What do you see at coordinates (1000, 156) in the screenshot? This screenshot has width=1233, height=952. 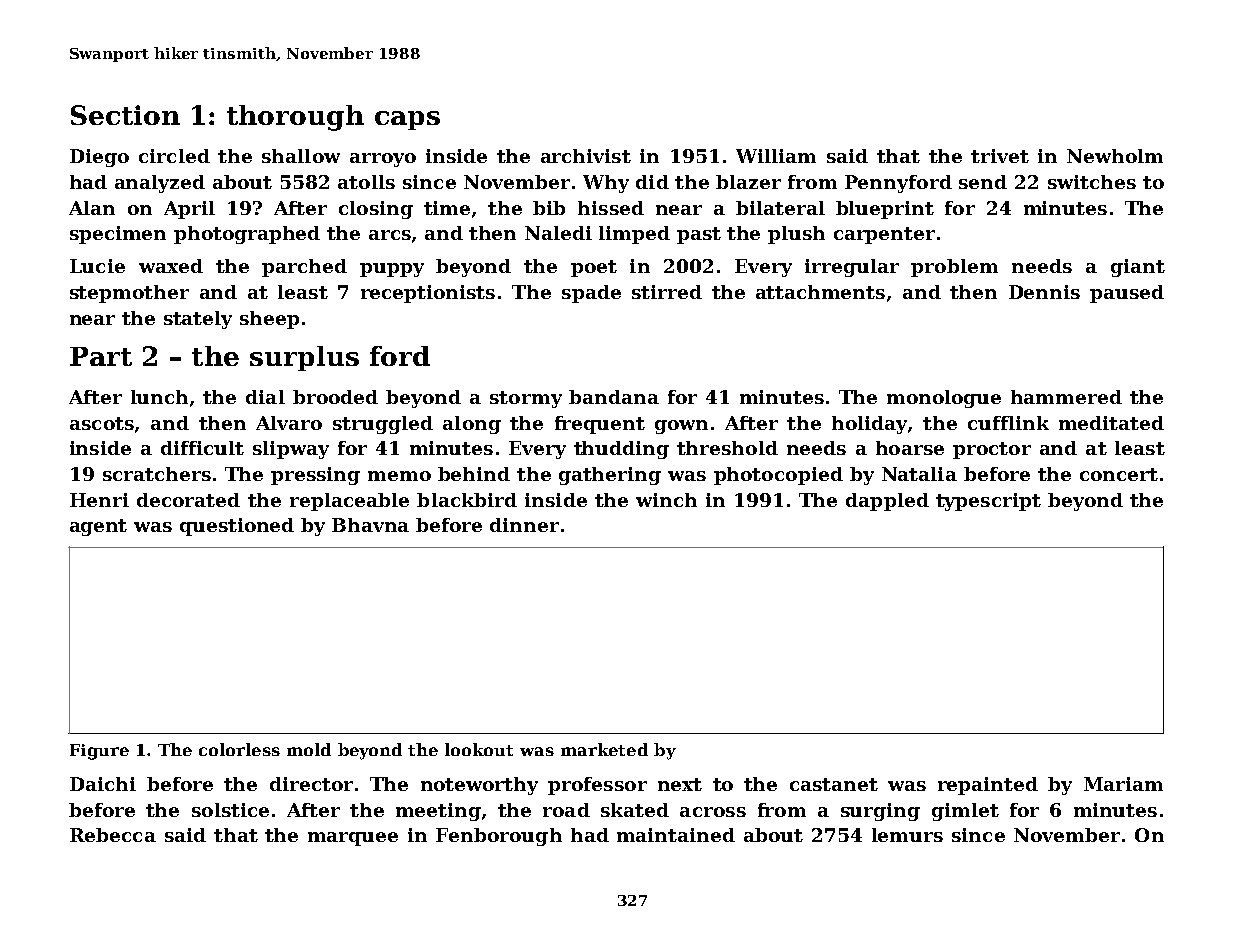 I see `trivet` at bounding box center [1000, 156].
